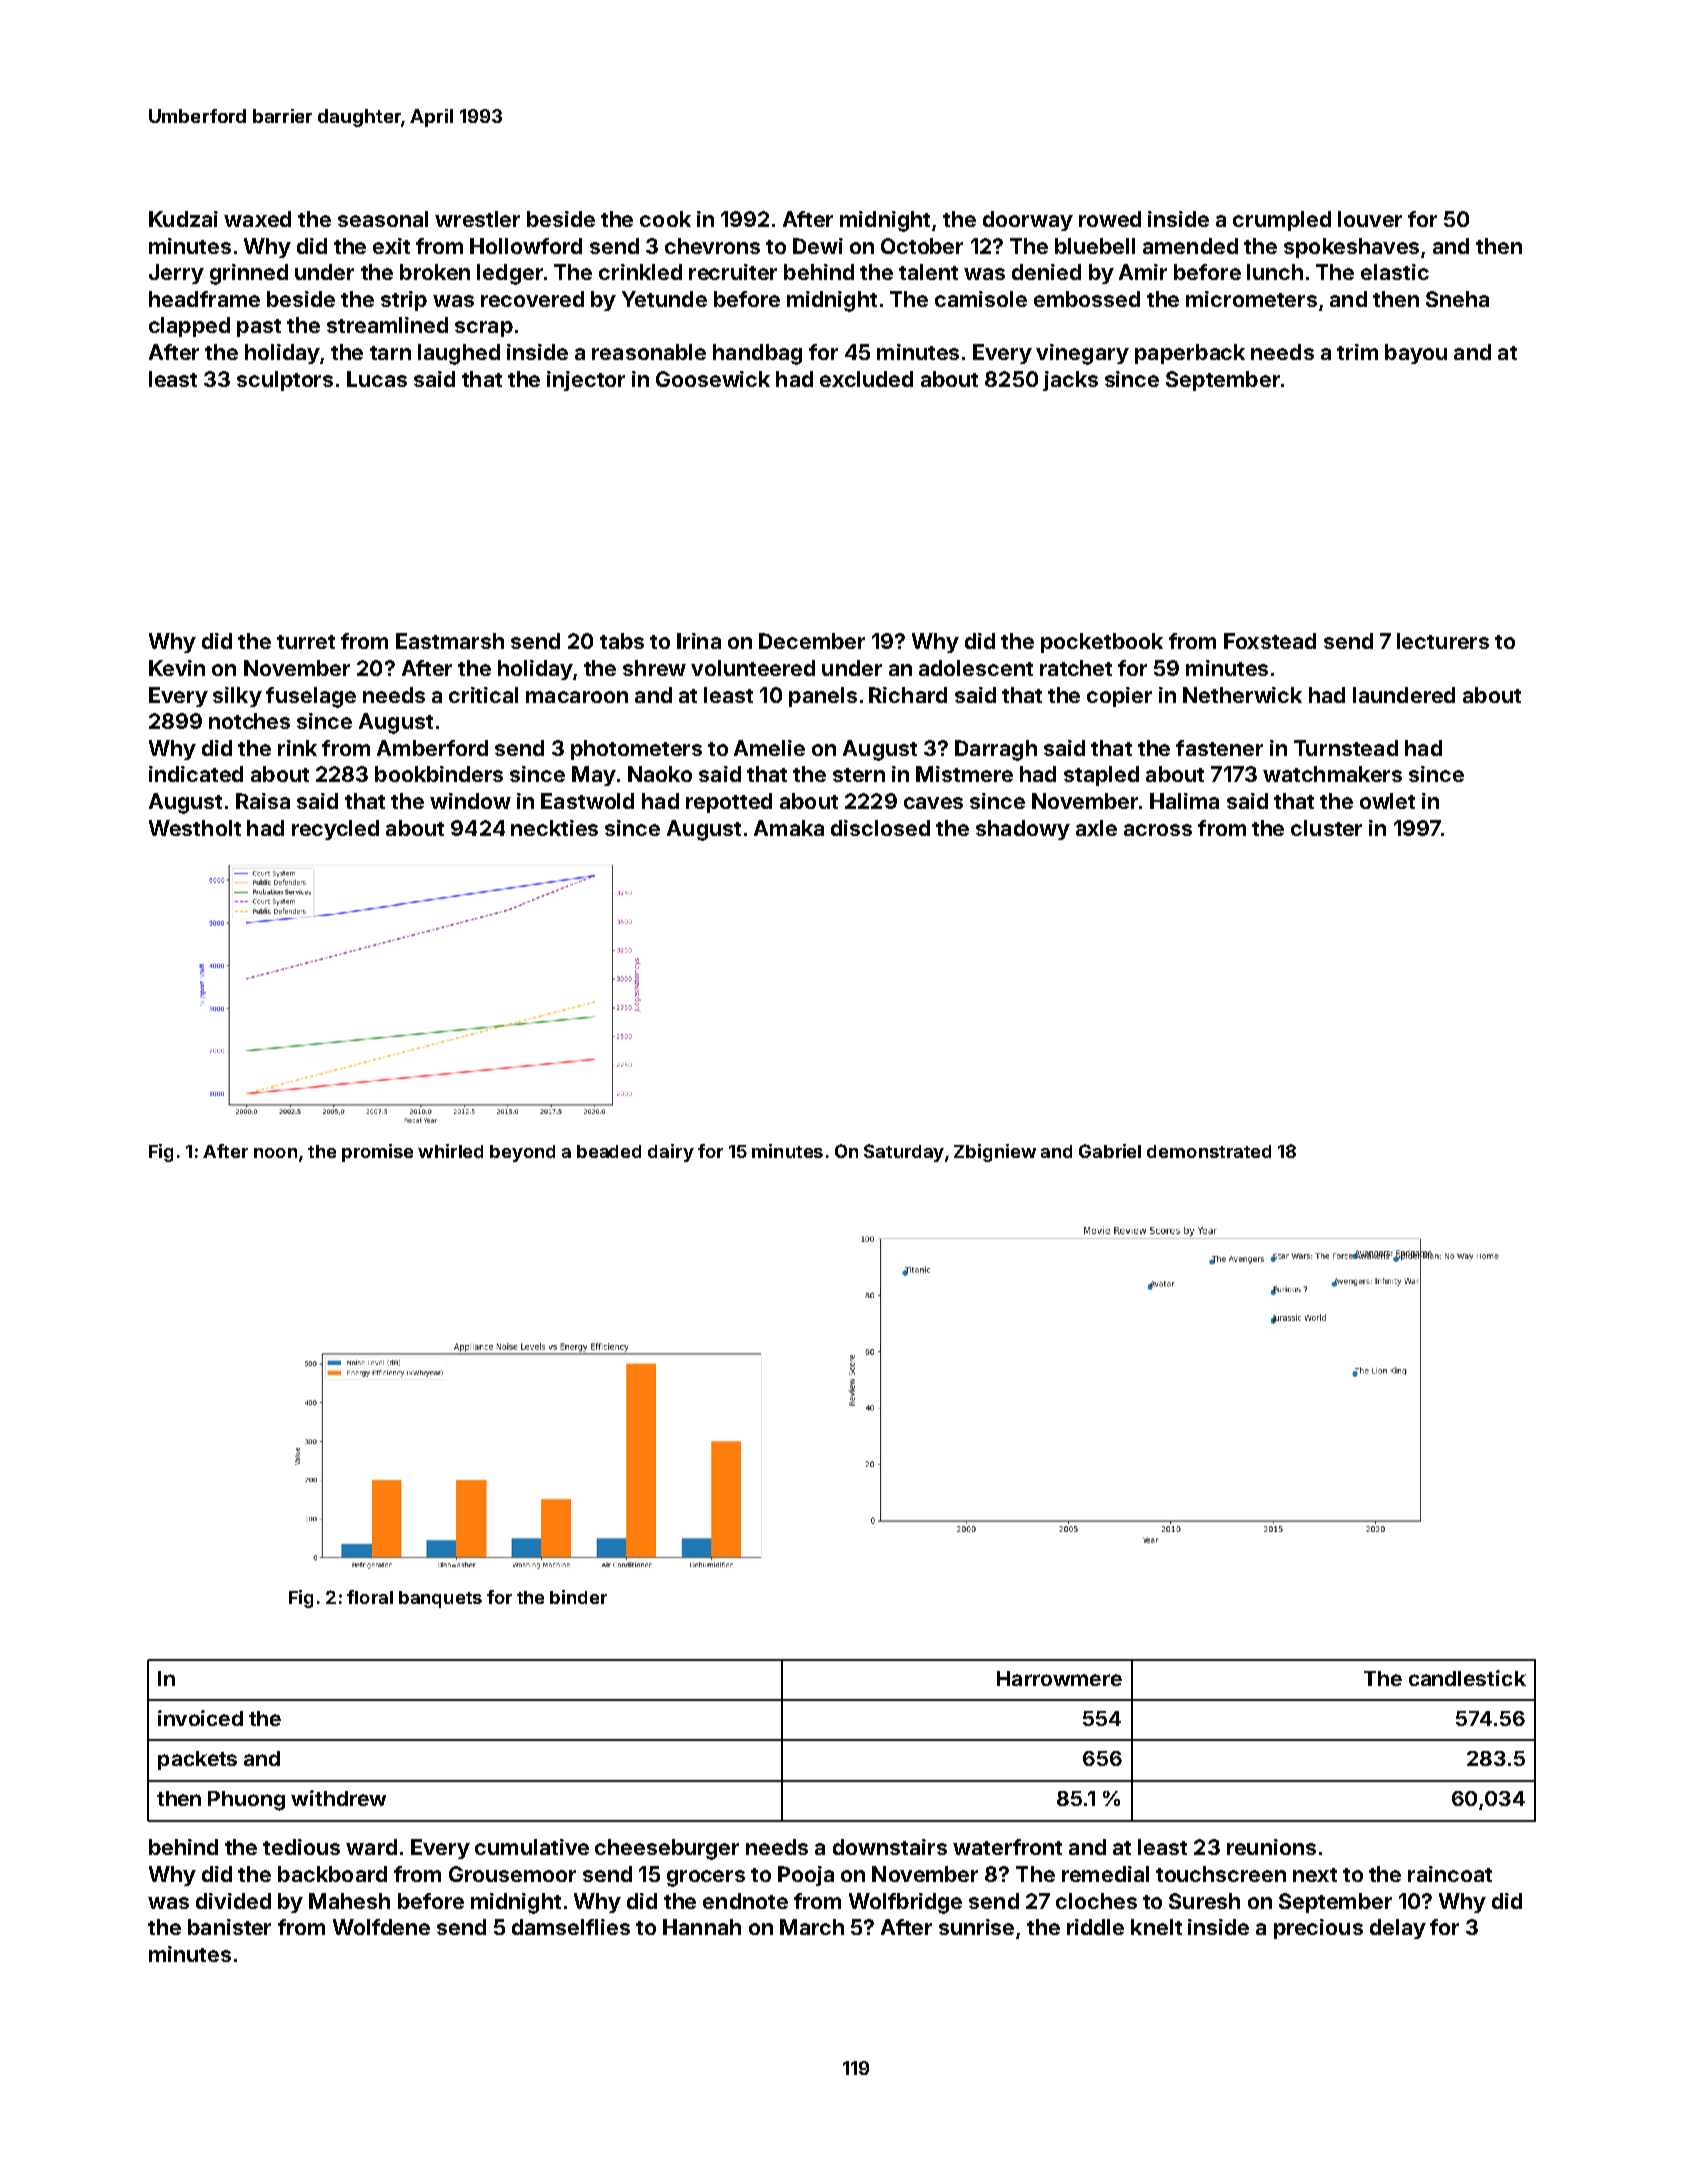 The height and width of the document is (2178, 1683). What do you see at coordinates (571, 1927) in the document?
I see `damselflies` at bounding box center [571, 1927].
